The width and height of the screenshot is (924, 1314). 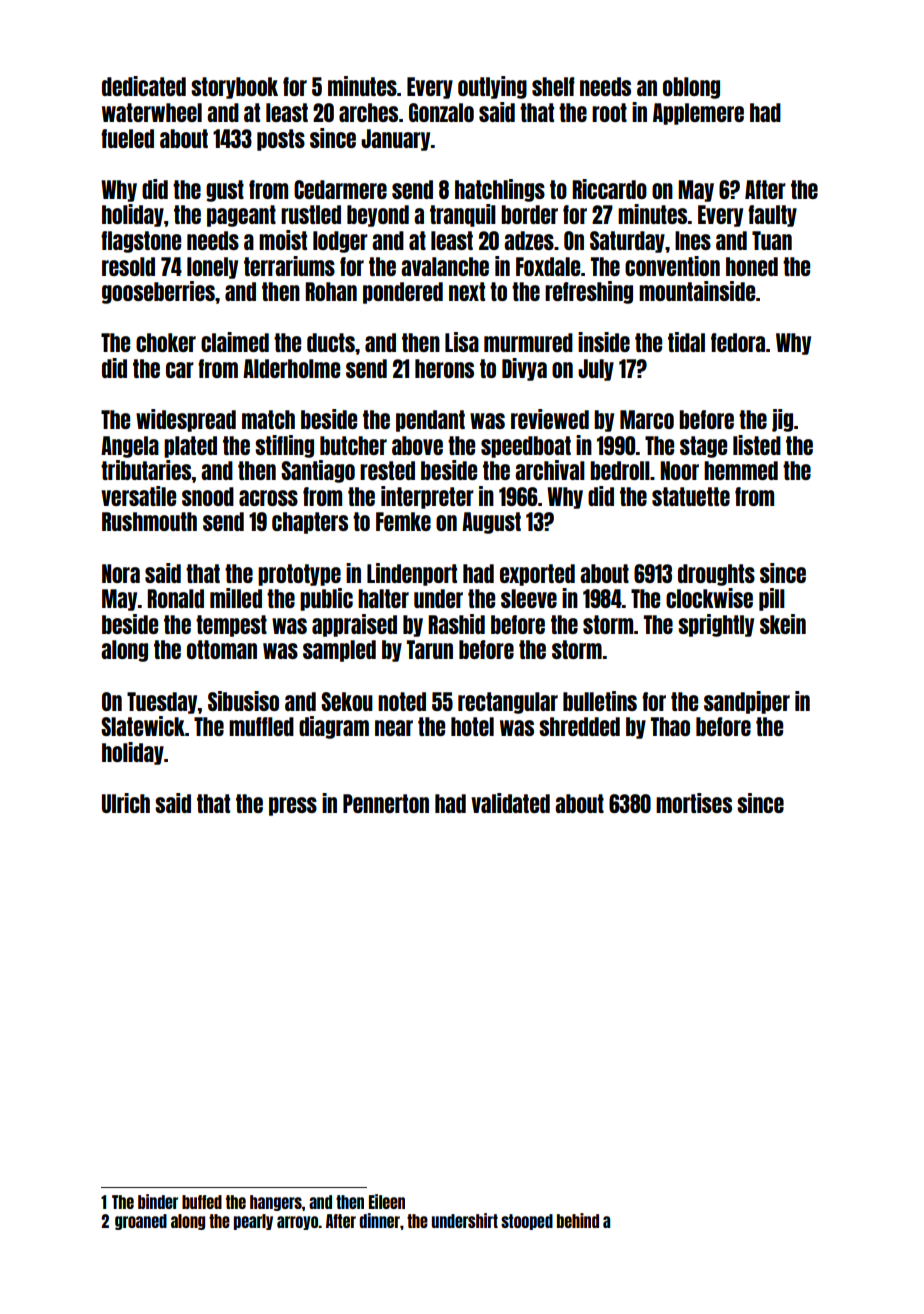 I want to click on binder, so click(x=158, y=1201).
